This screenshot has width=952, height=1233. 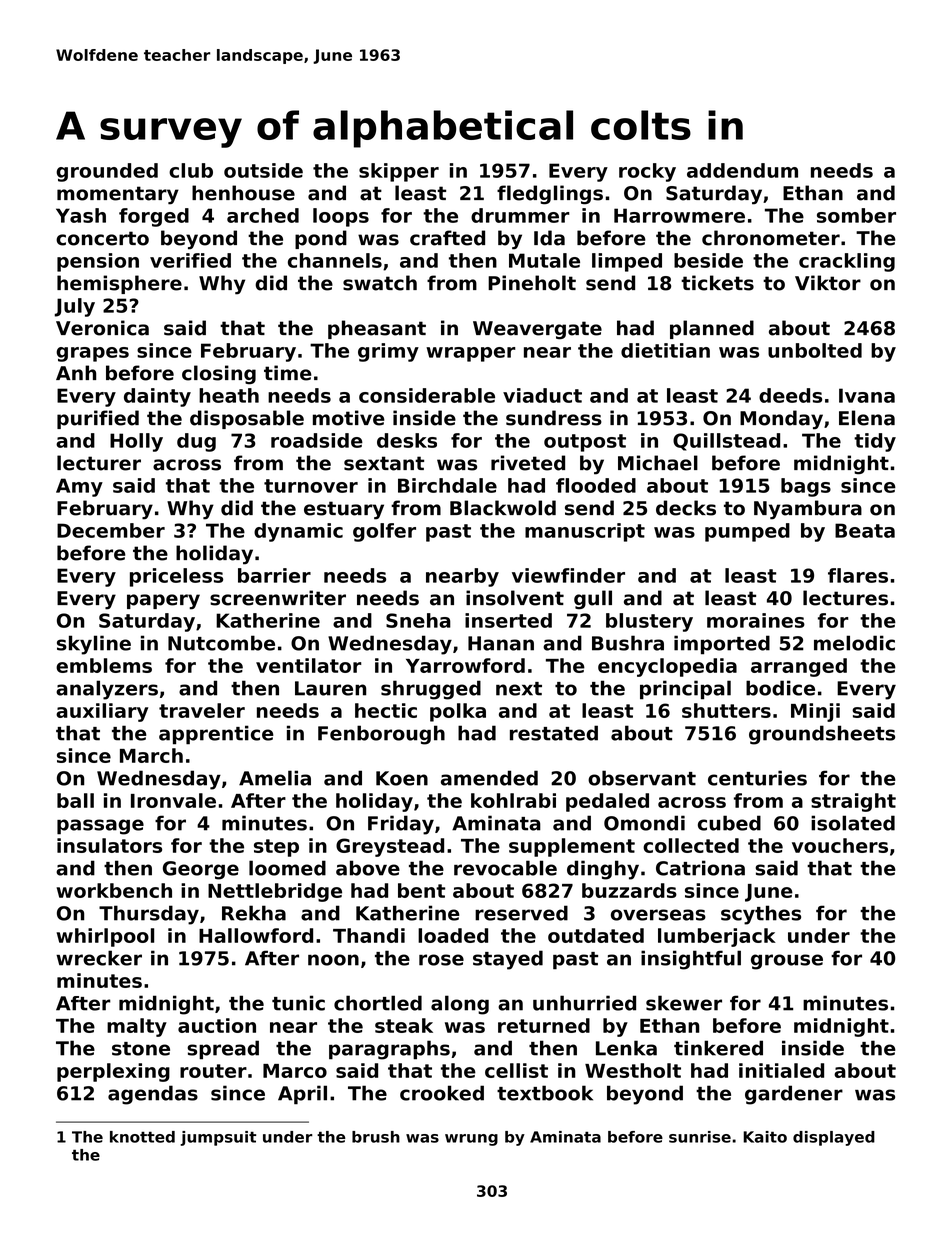 I want to click on dainty, so click(x=157, y=397).
